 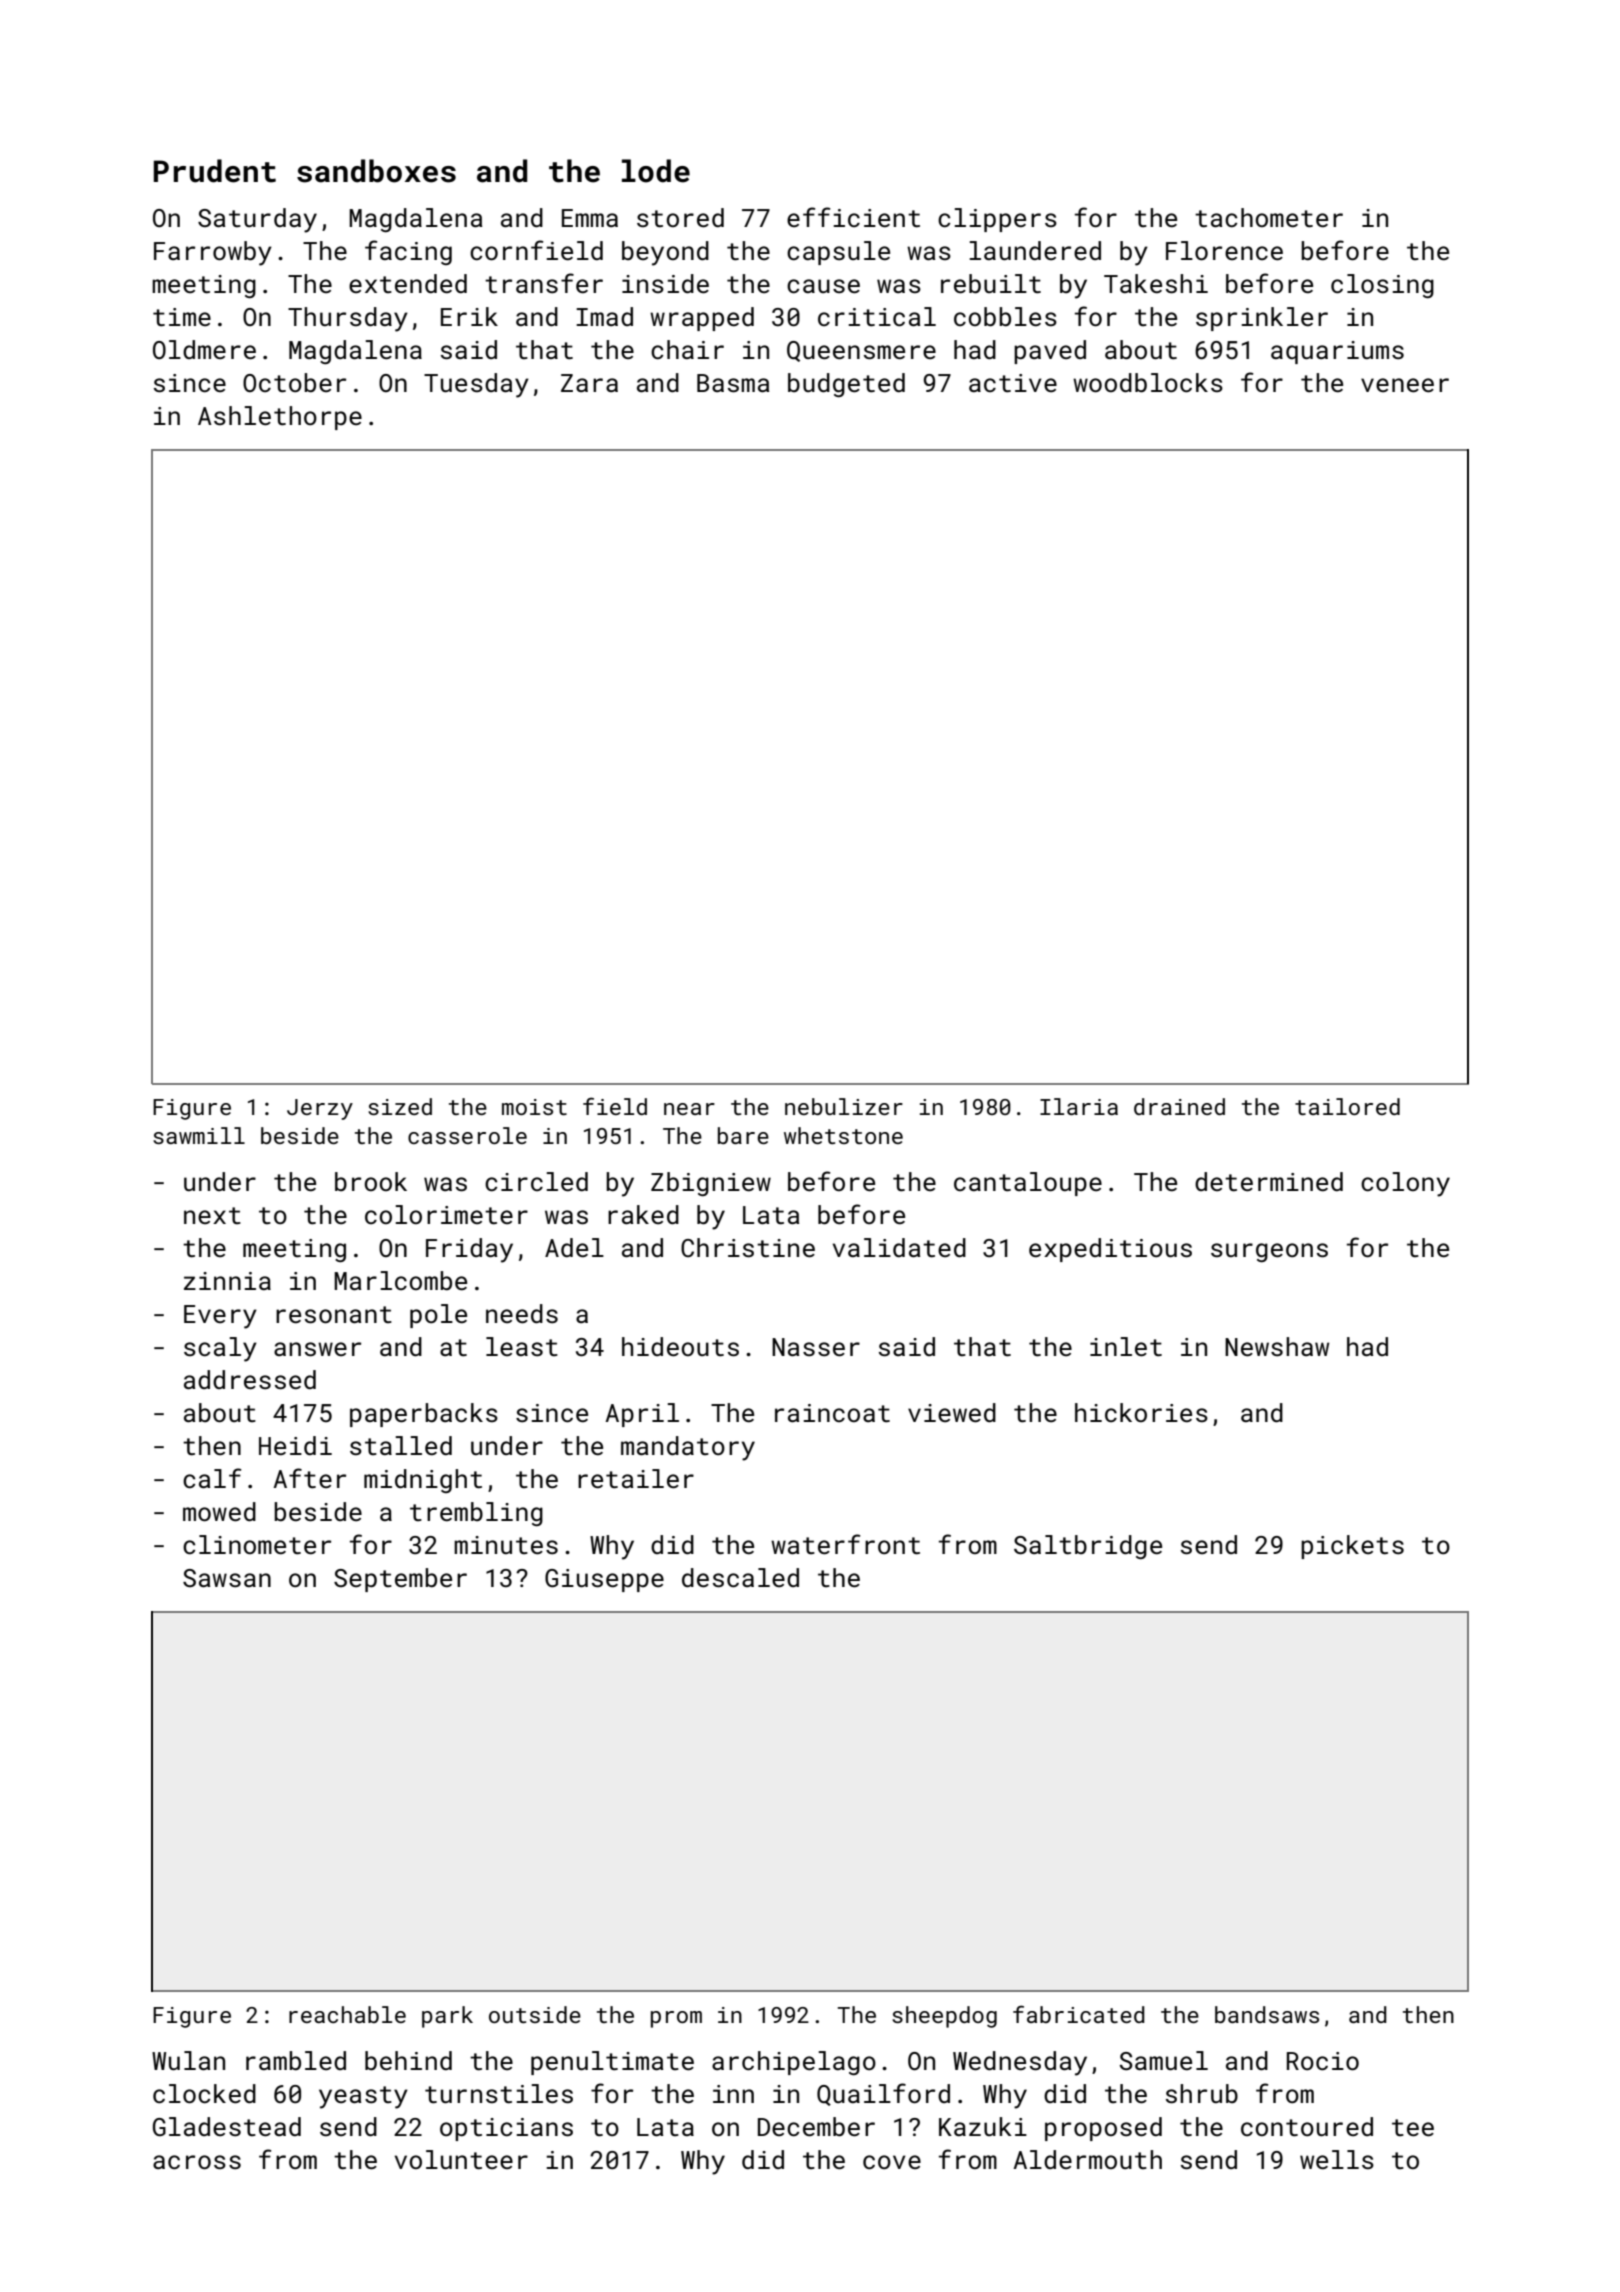 What do you see at coordinates (320, 1109) in the page?
I see `Jerzy` at bounding box center [320, 1109].
